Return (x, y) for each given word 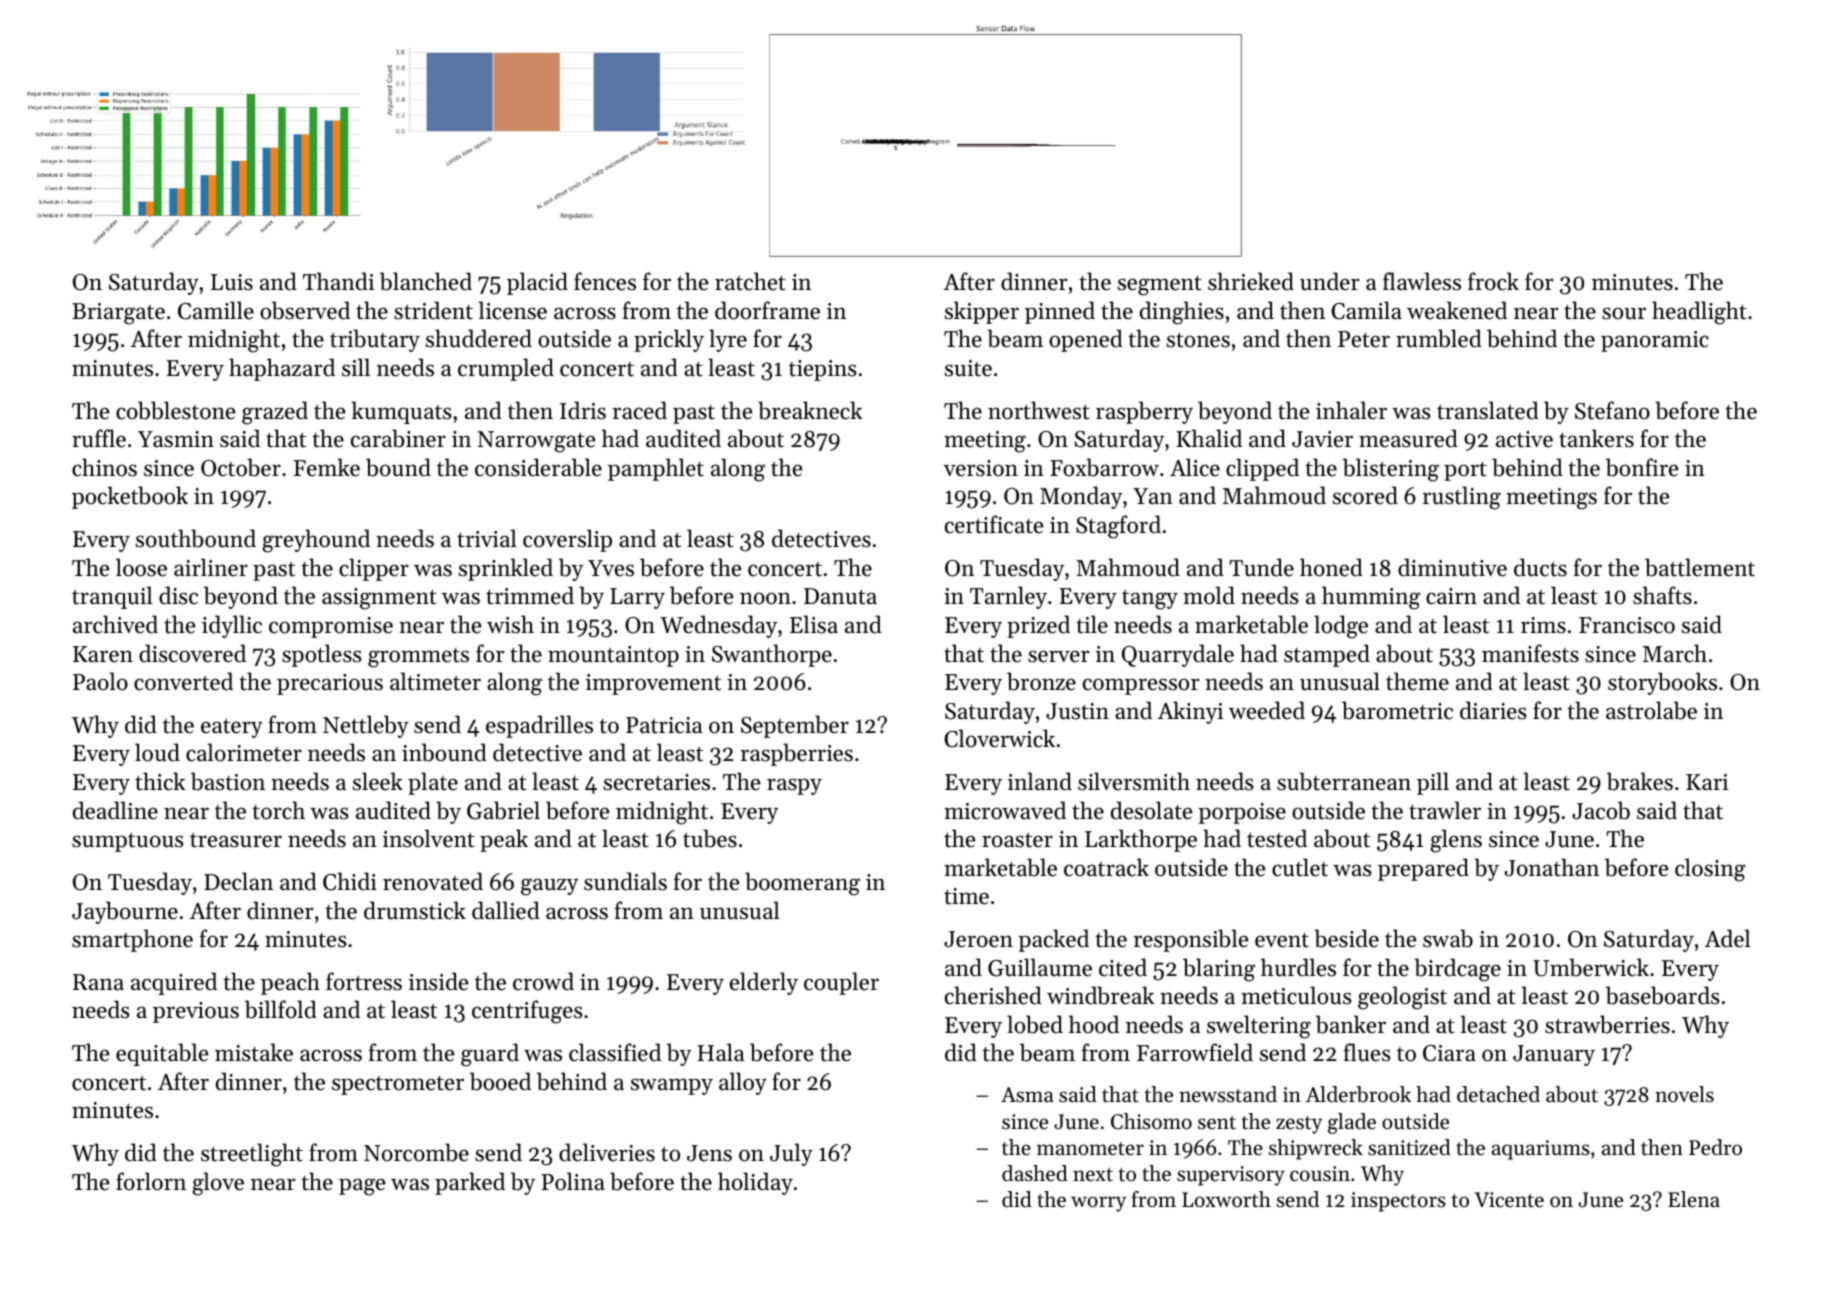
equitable (162, 1054)
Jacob (1601, 810)
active (1524, 439)
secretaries (657, 782)
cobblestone (176, 410)
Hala (720, 1052)
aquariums (1541, 1150)
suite (968, 368)
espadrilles (539, 726)
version (981, 468)
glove (218, 1184)
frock (1493, 281)
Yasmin (176, 439)
